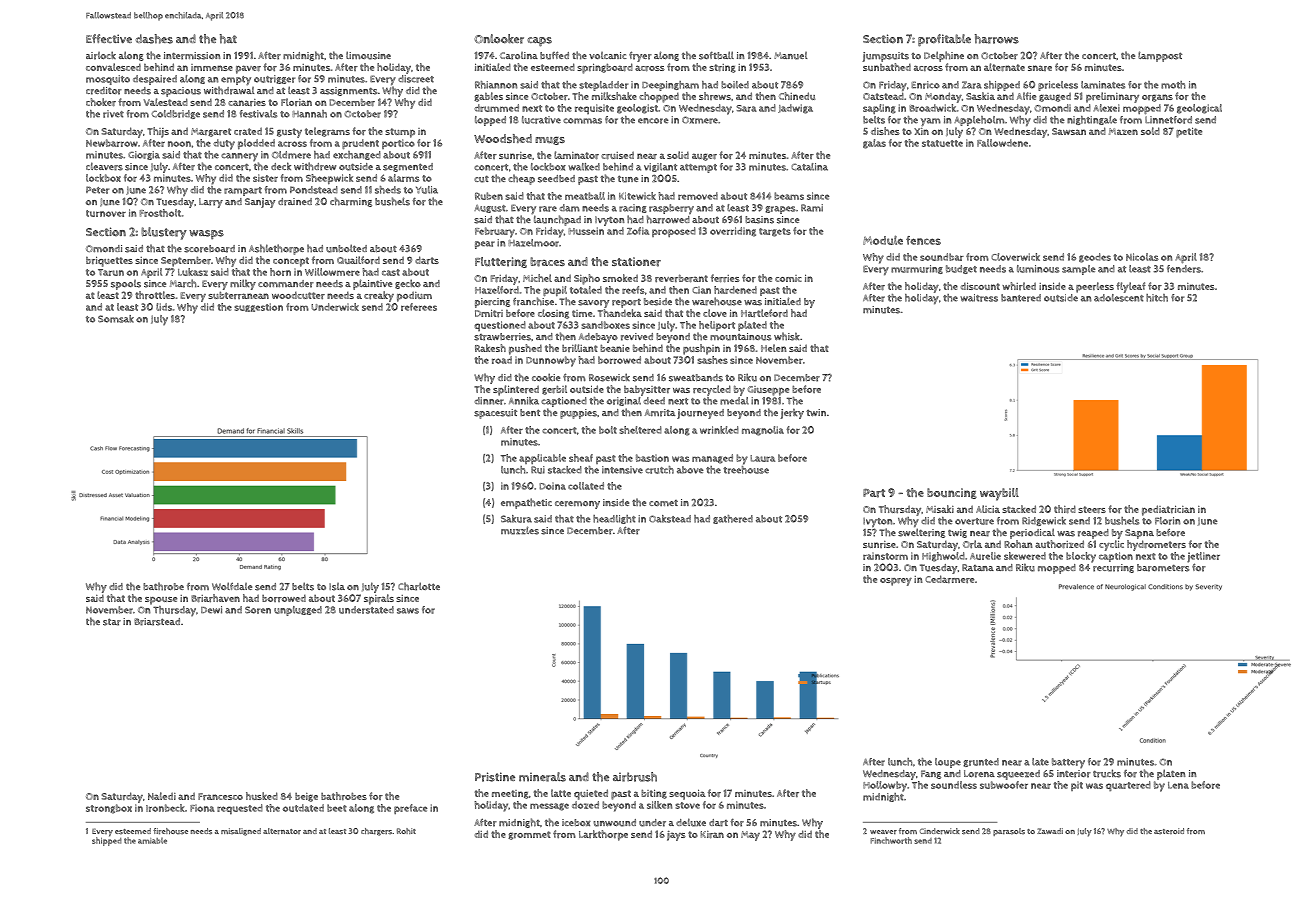 The width and height of the document is (1308, 924). Describe the element at coordinates (603, 835) in the document. I see `Larkthorpe` at that location.
